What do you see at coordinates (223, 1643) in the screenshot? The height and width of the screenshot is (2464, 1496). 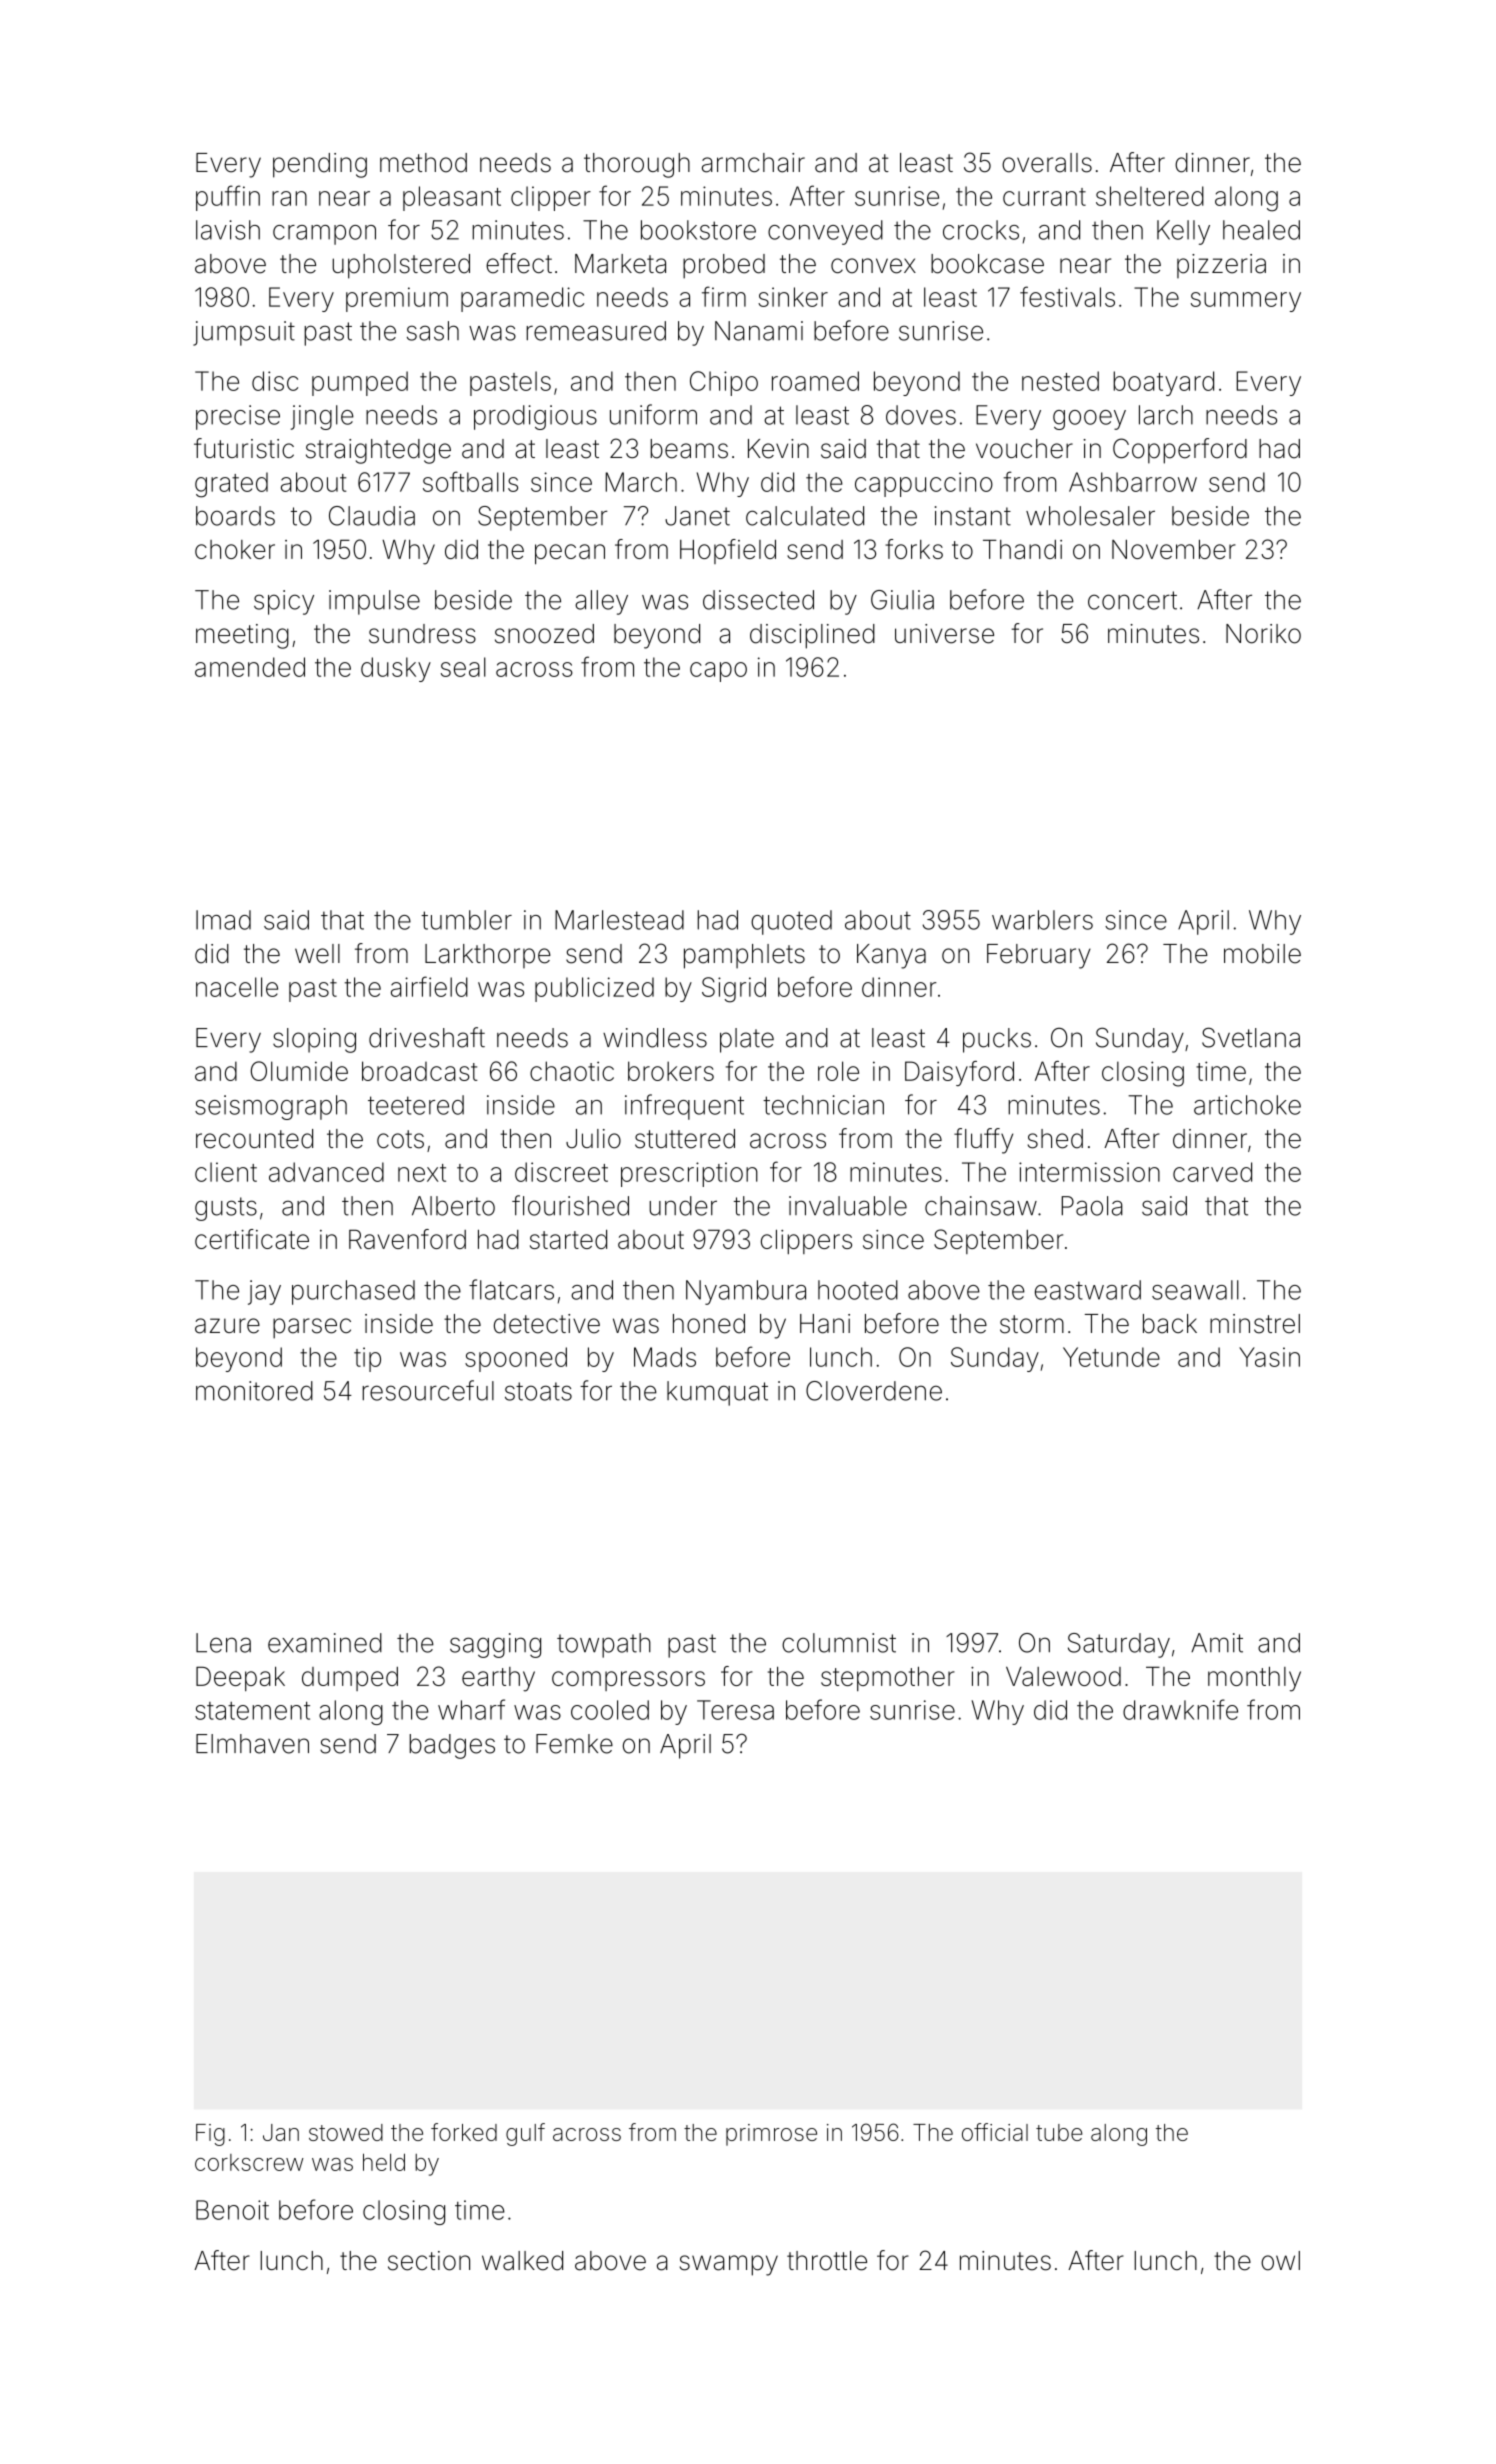 I see `Lena` at bounding box center [223, 1643].
